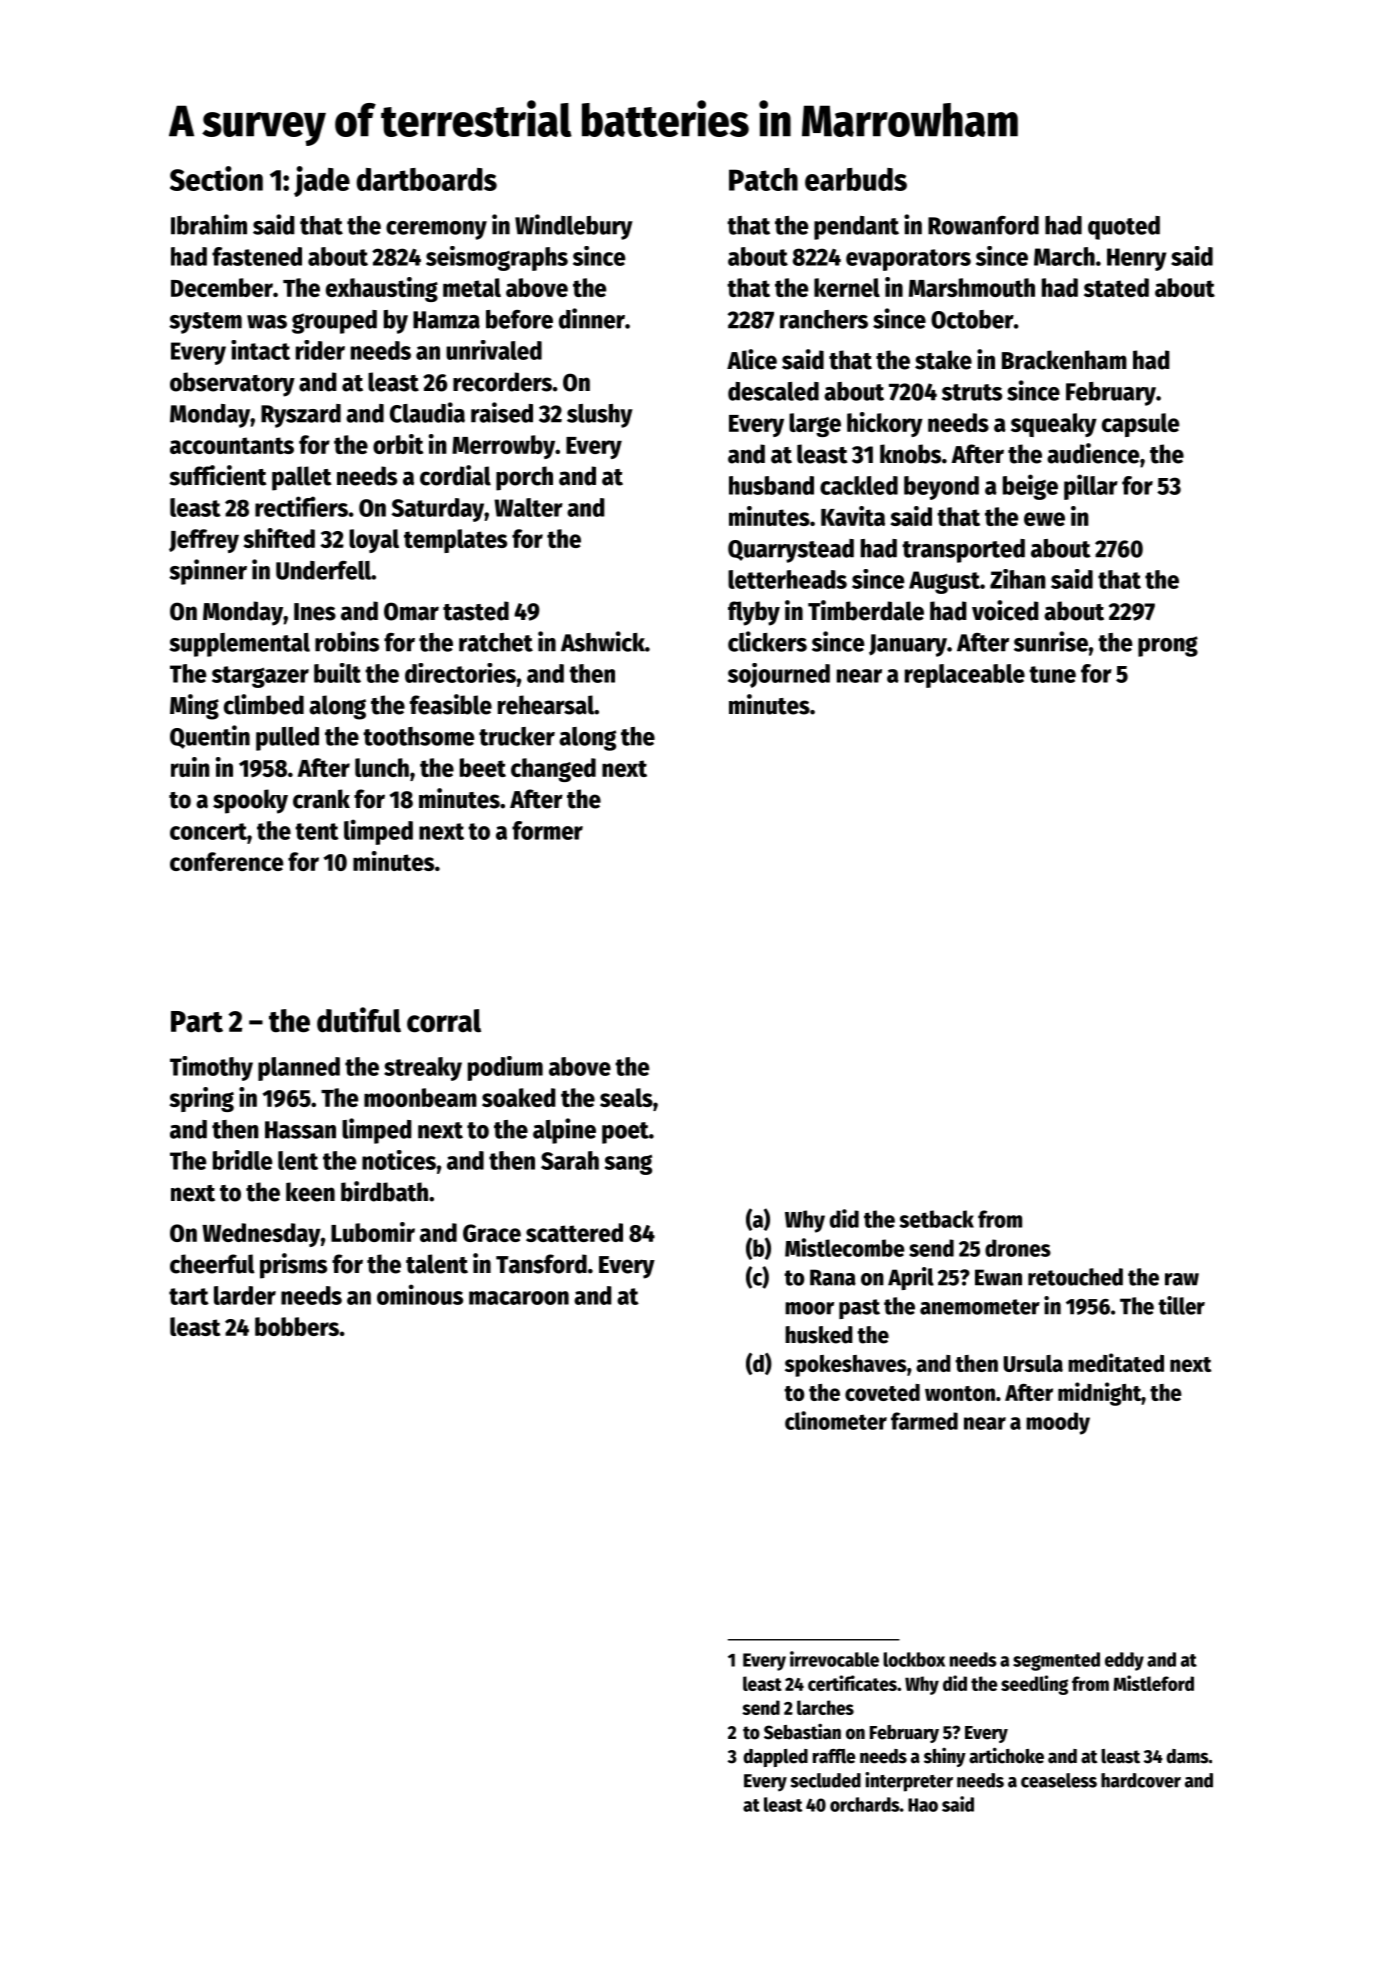 The width and height of the screenshot is (1386, 1969). What do you see at coordinates (547, 830) in the screenshot?
I see `former` at bounding box center [547, 830].
